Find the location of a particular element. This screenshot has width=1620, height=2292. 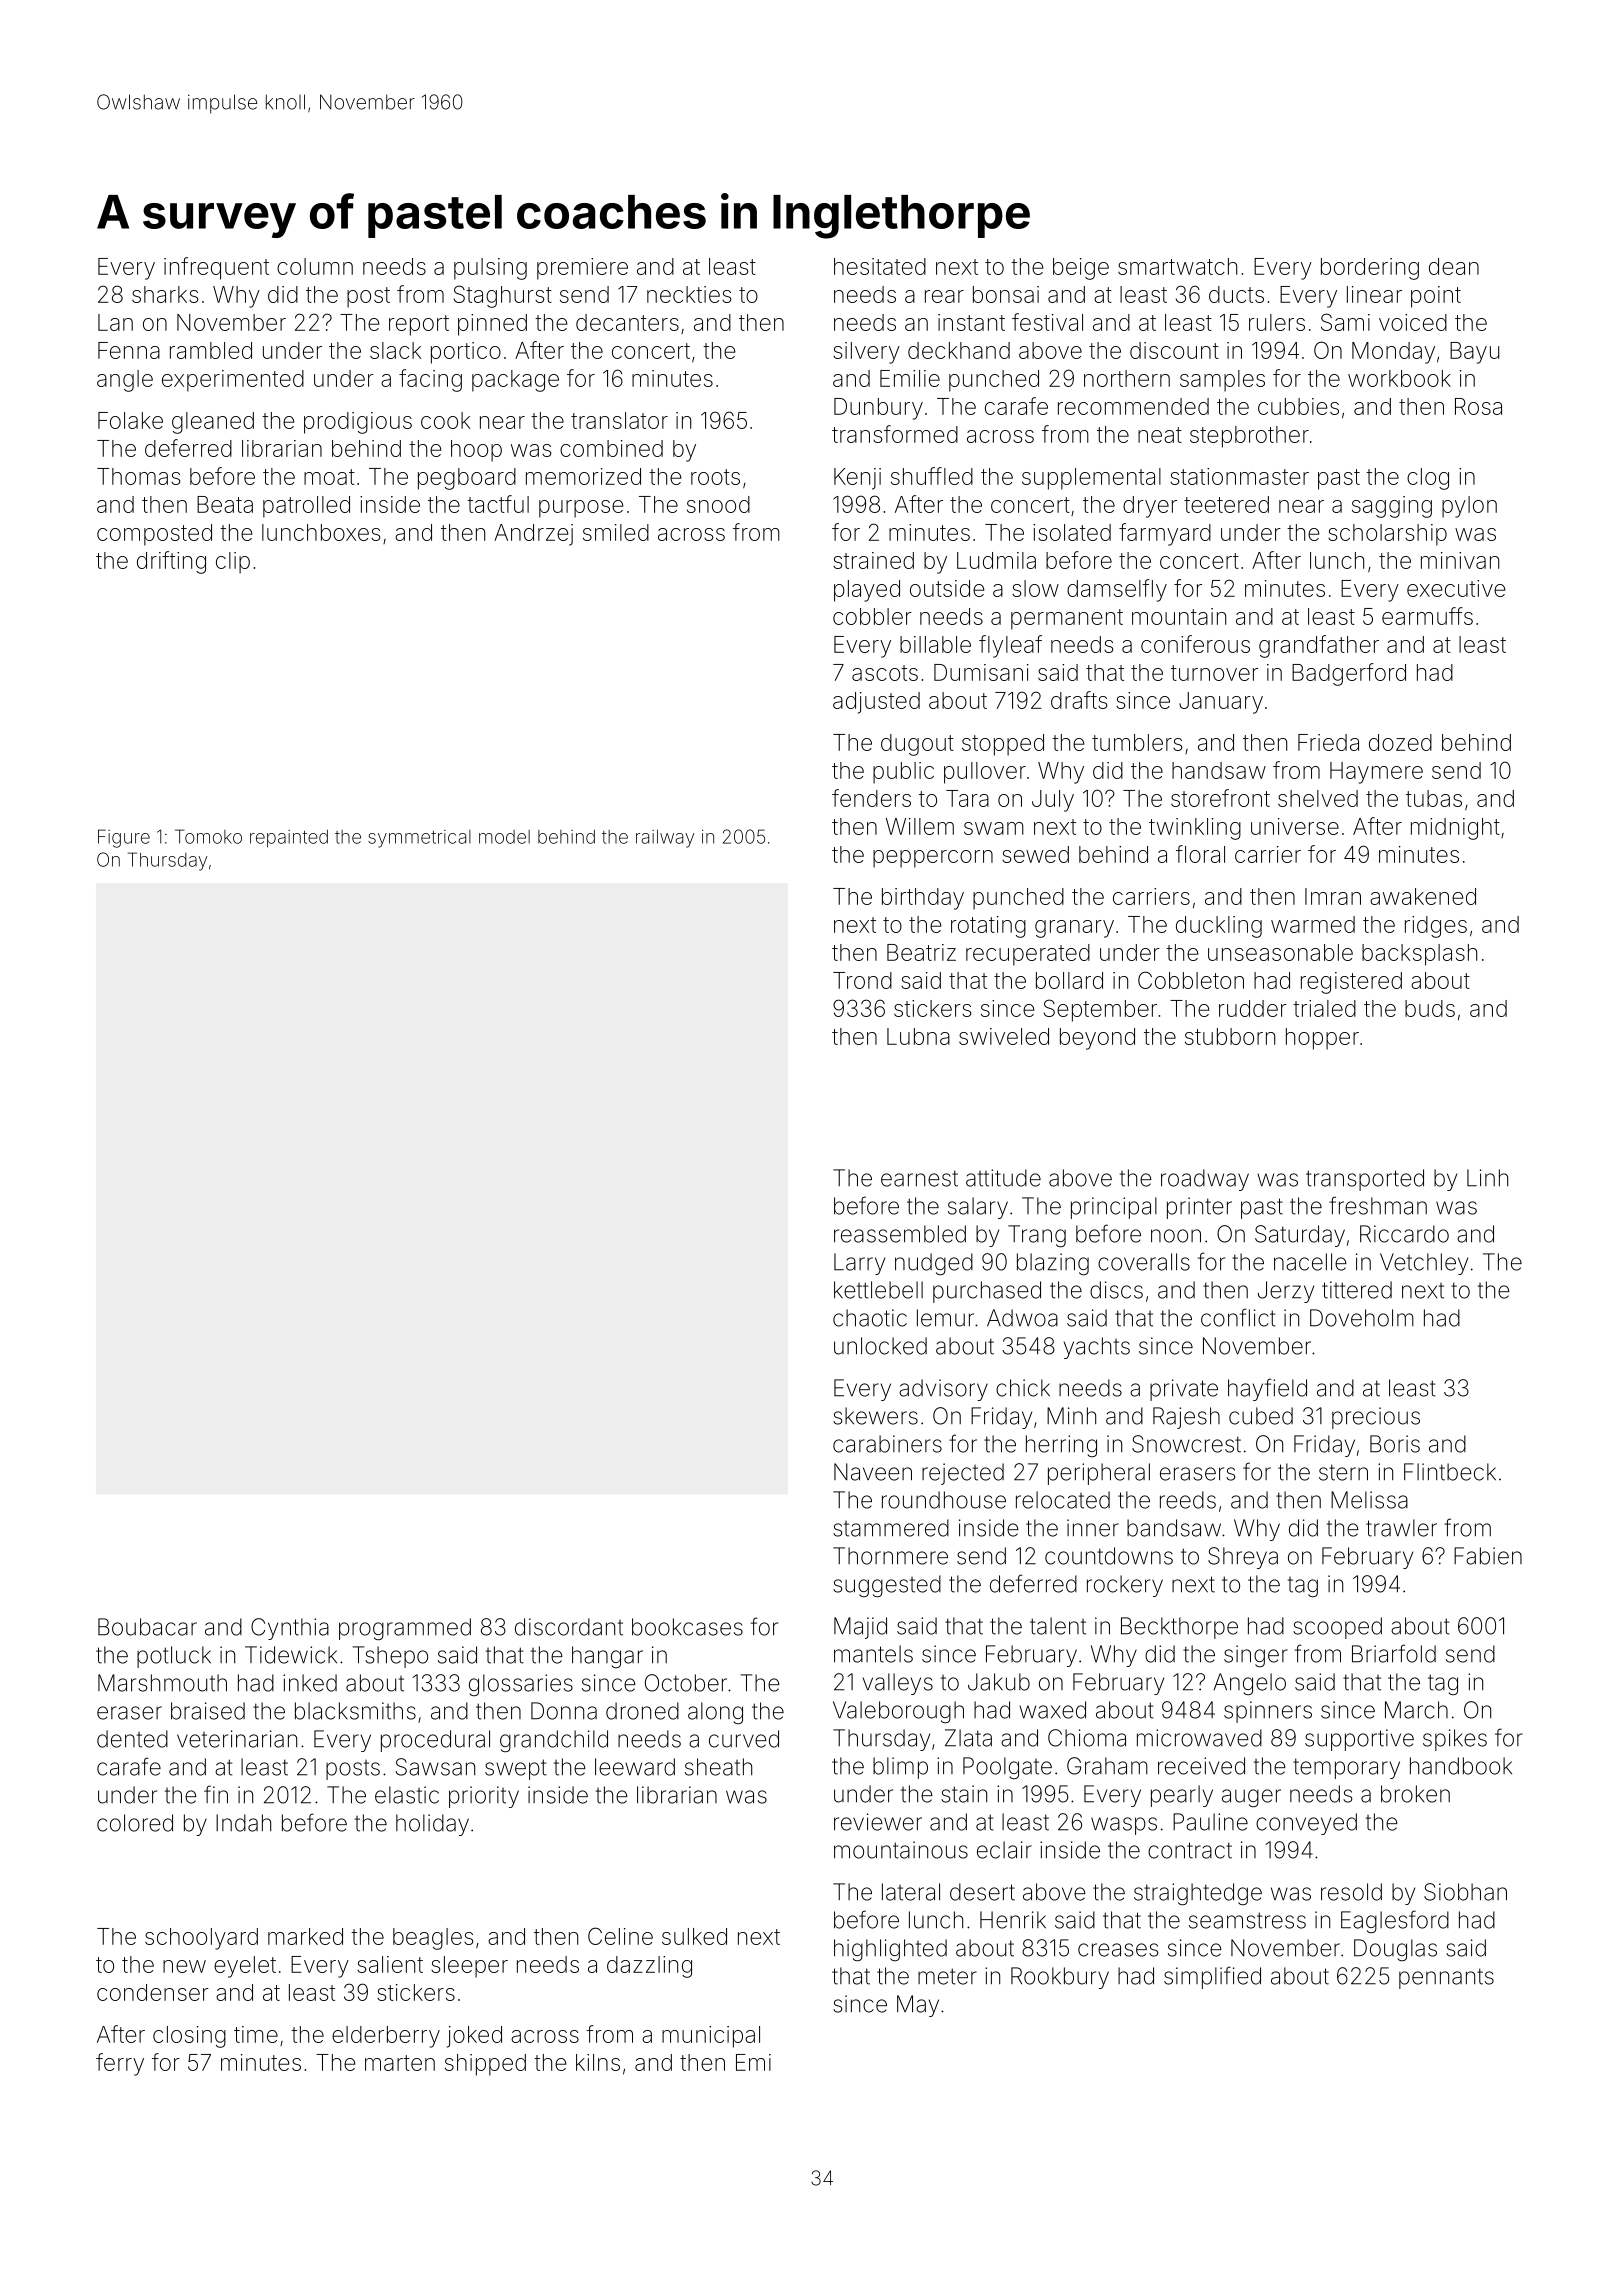

holiday is located at coordinates (432, 1825).
